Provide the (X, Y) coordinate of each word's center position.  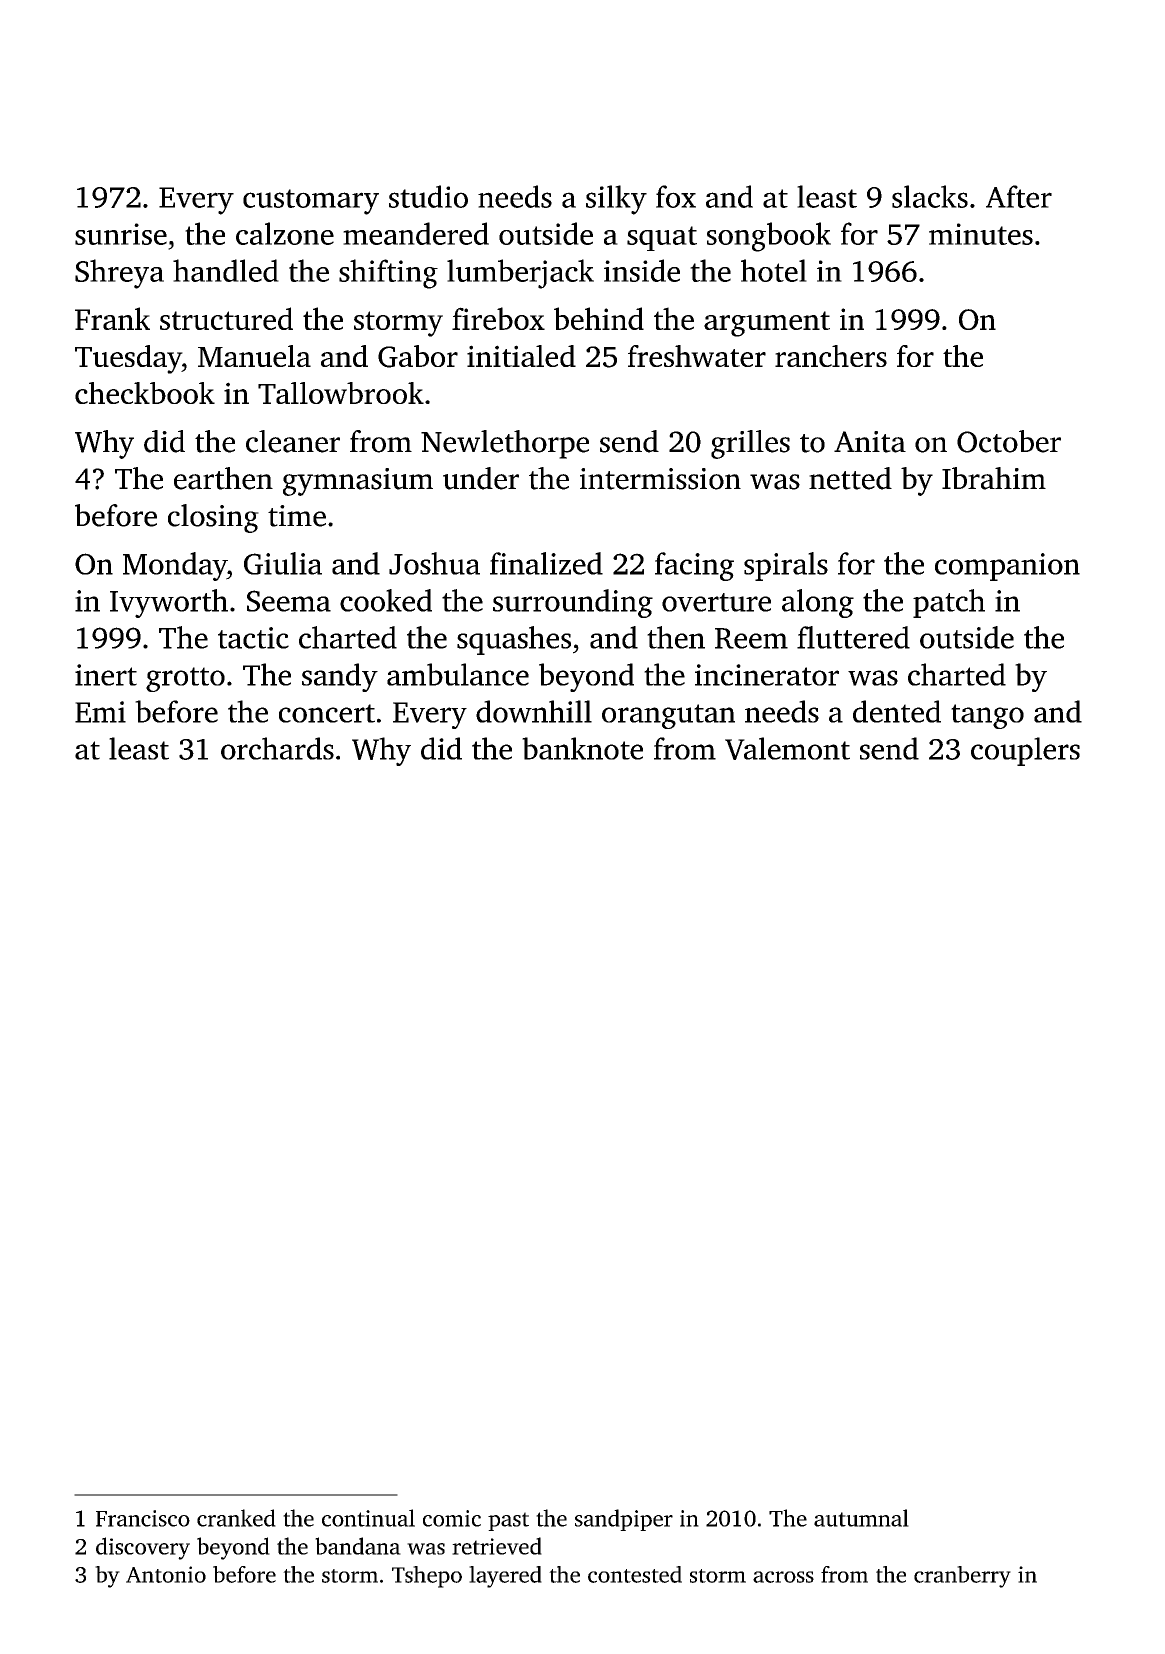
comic (452, 1518)
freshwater (697, 356)
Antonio (166, 1574)
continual (368, 1518)
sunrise (121, 234)
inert (106, 675)
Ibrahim (994, 478)
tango (987, 716)
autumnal (861, 1518)
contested (635, 1574)
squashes (514, 640)
